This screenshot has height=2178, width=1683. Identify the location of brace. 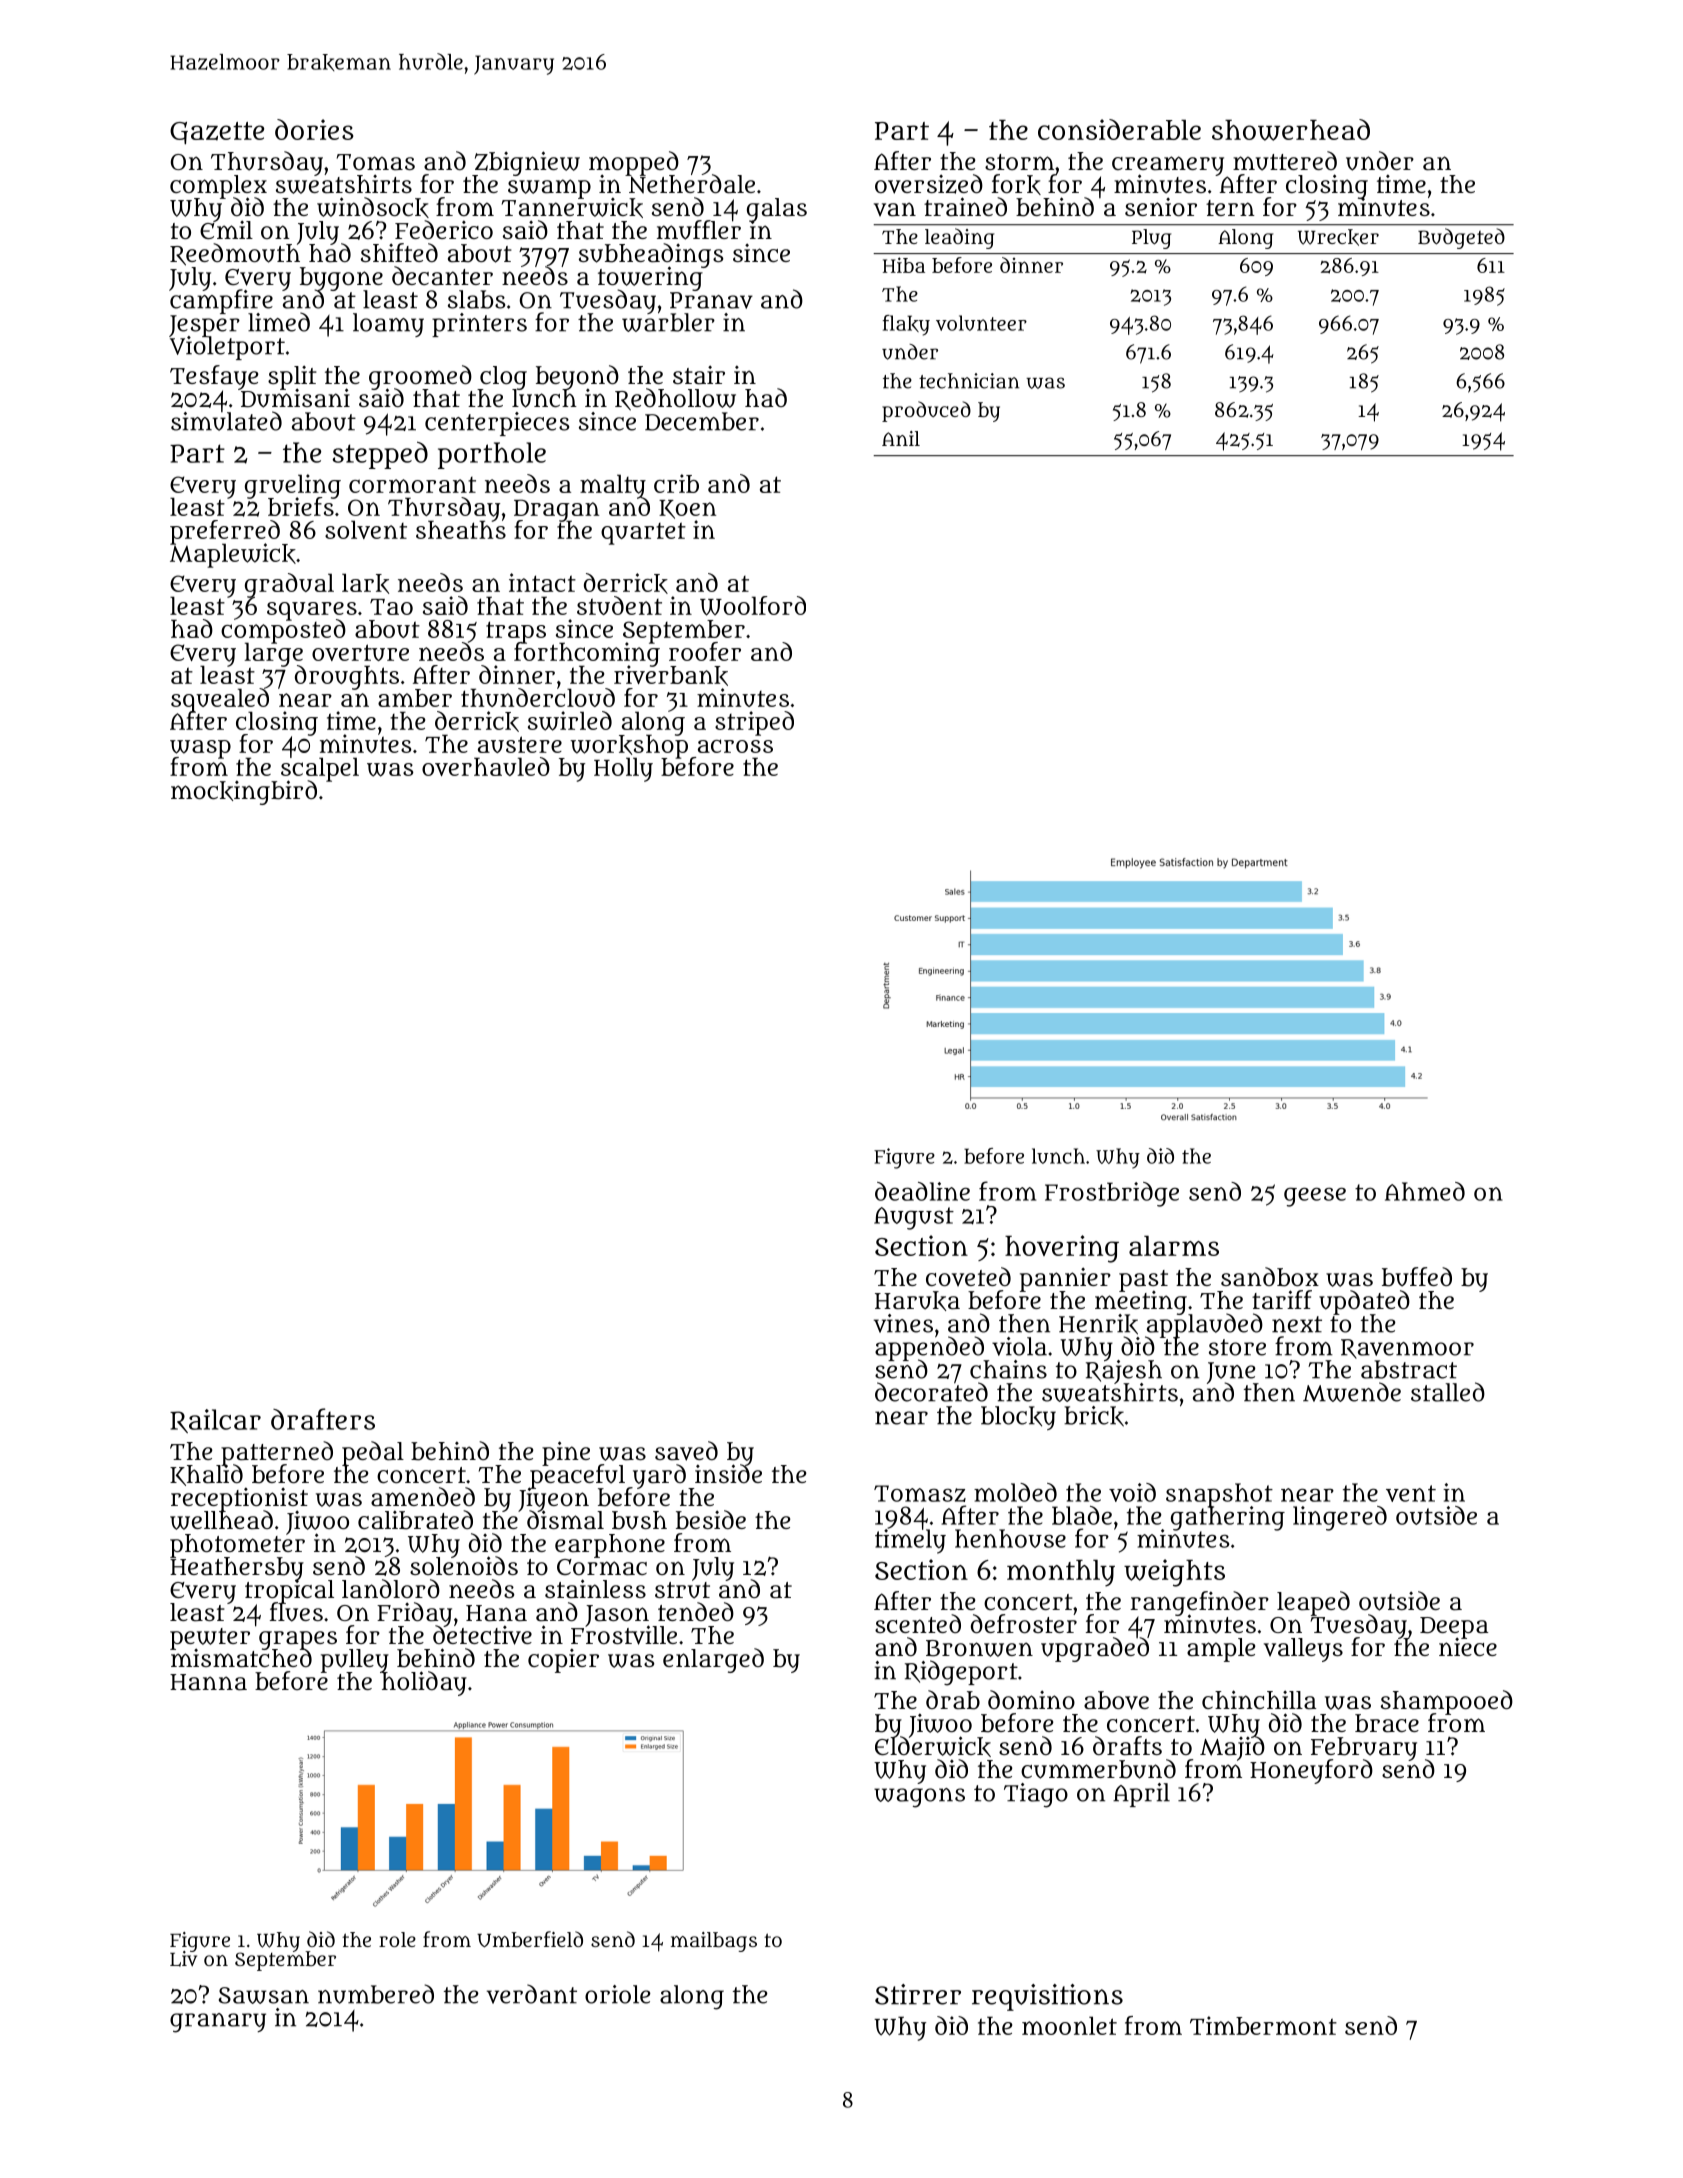
(1387, 1723).
